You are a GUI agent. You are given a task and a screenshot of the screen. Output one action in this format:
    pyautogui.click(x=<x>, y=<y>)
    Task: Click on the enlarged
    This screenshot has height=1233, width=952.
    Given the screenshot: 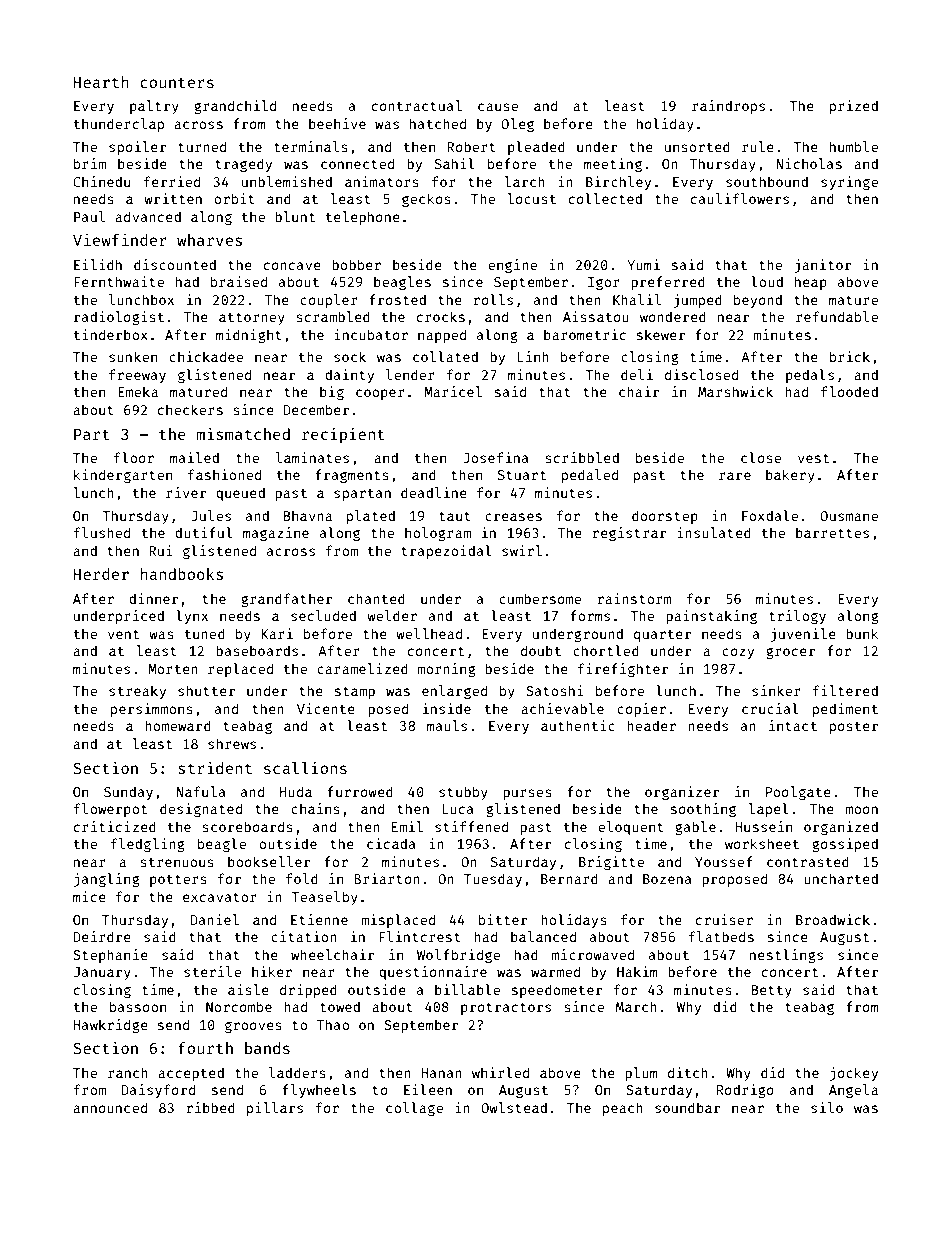 What is the action you would take?
    pyautogui.click(x=454, y=692)
